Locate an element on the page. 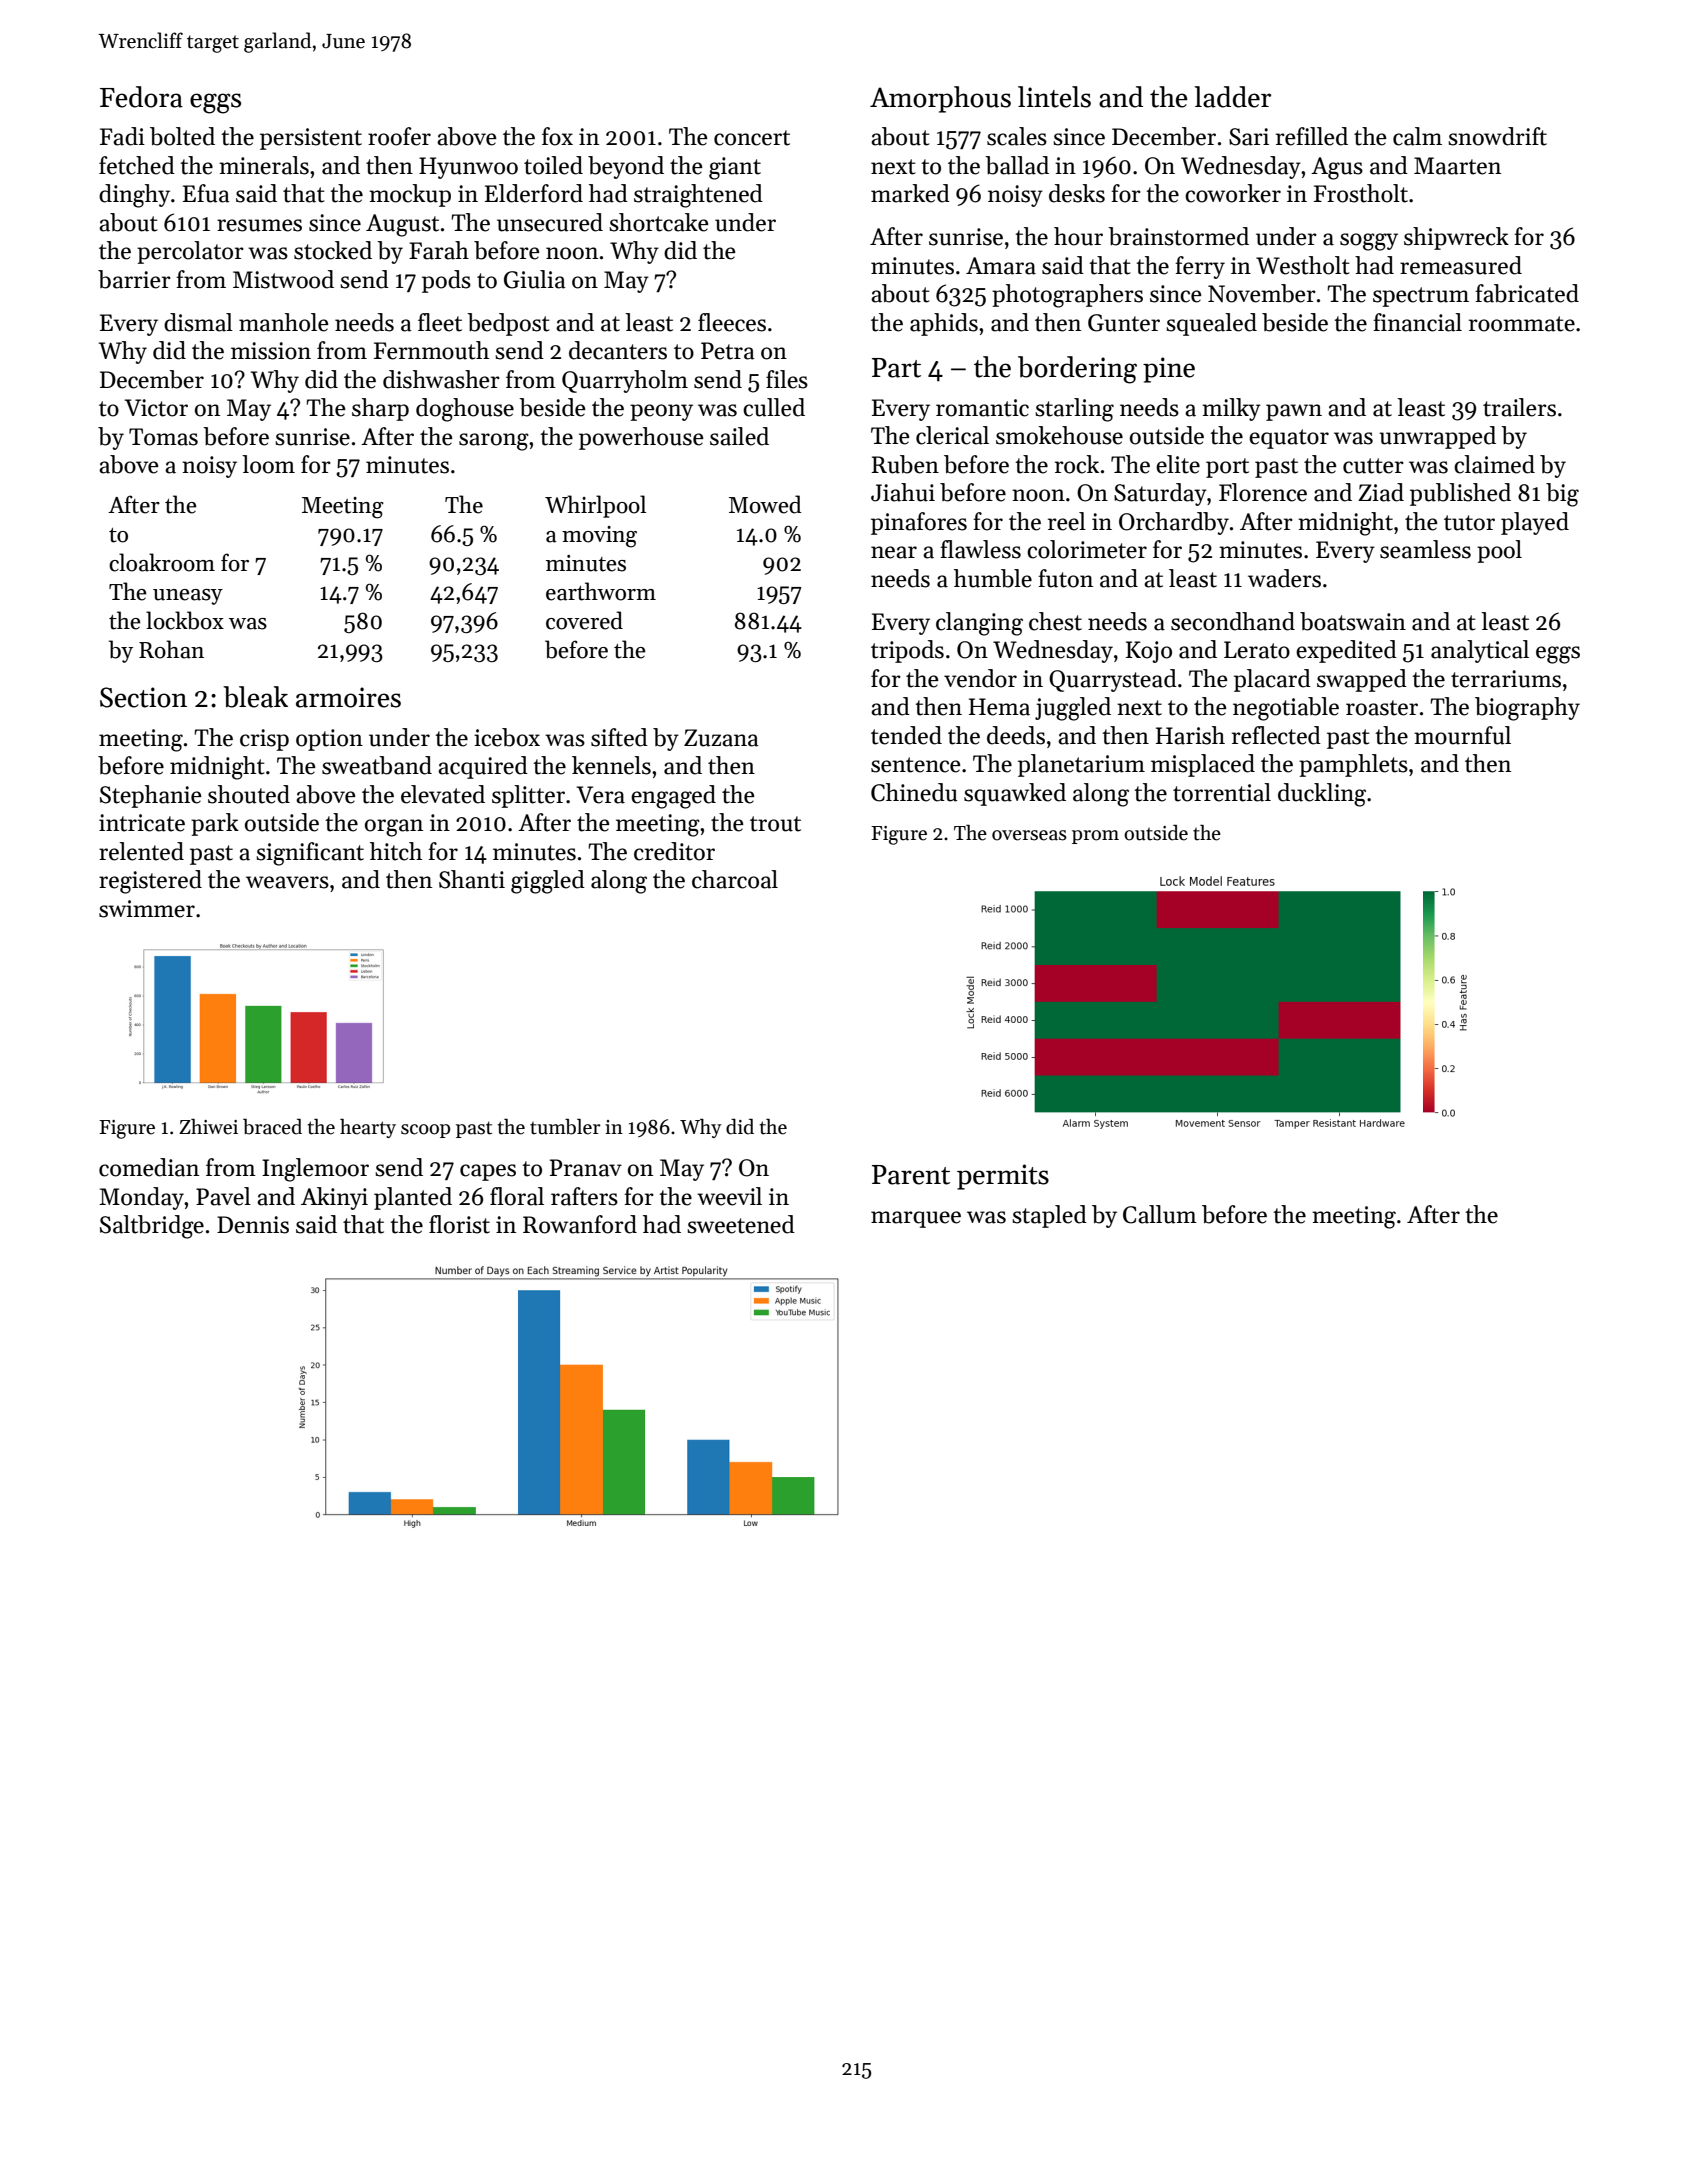 The height and width of the page is (2178, 1683). Zhiwei is located at coordinates (208, 1127).
